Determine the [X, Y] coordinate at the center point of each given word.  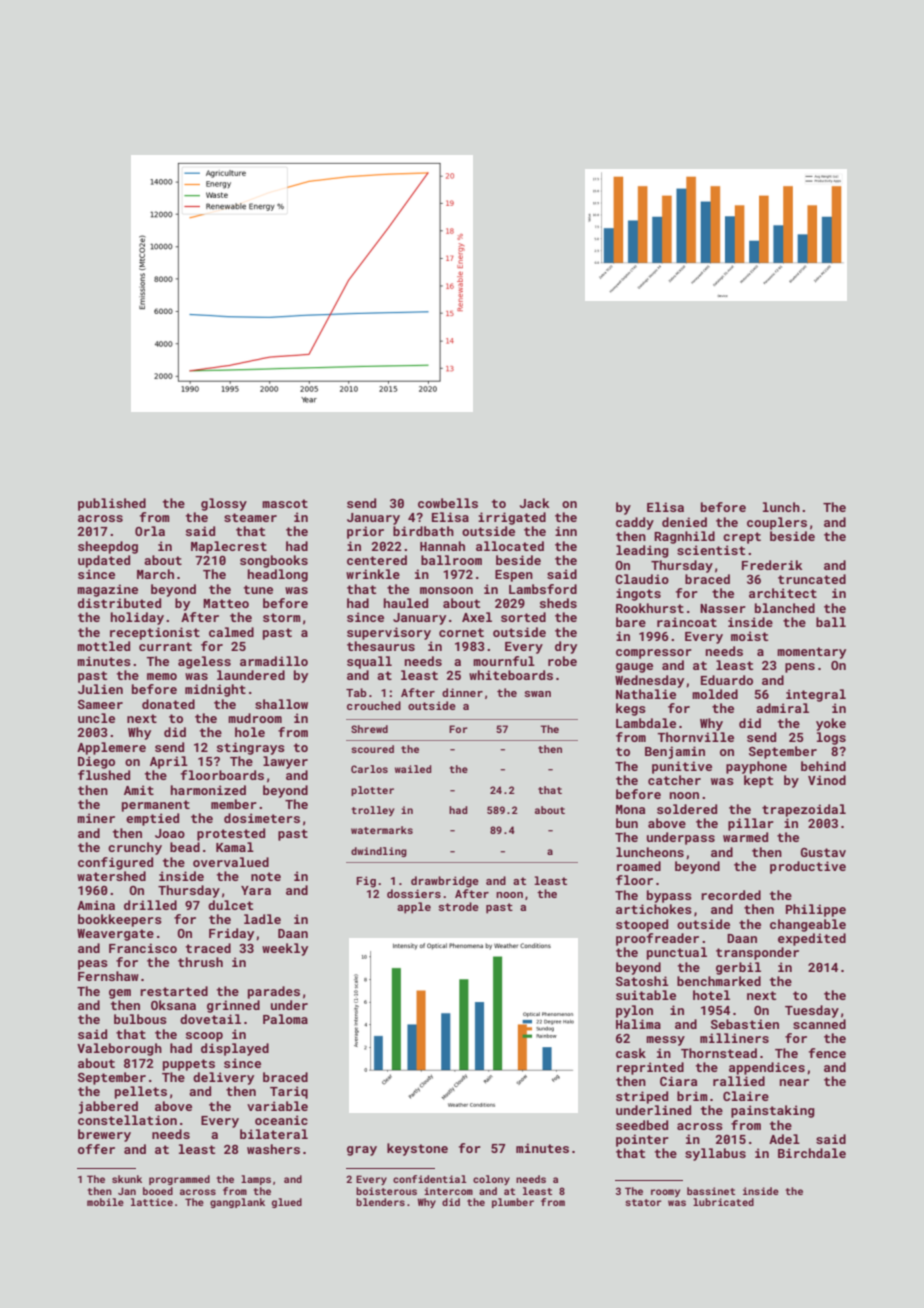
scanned [819, 1024]
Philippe [816, 910]
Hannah [442, 546]
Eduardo [727, 680]
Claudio [642, 579]
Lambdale [646, 723]
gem [120, 994]
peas [93, 965]
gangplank [237, 1203]
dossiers [414, 893]
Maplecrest [229, 547]
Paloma [285, 1019]
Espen [514, 576]
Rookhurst [650, 608]
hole [250, 732]
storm [282, 617]
